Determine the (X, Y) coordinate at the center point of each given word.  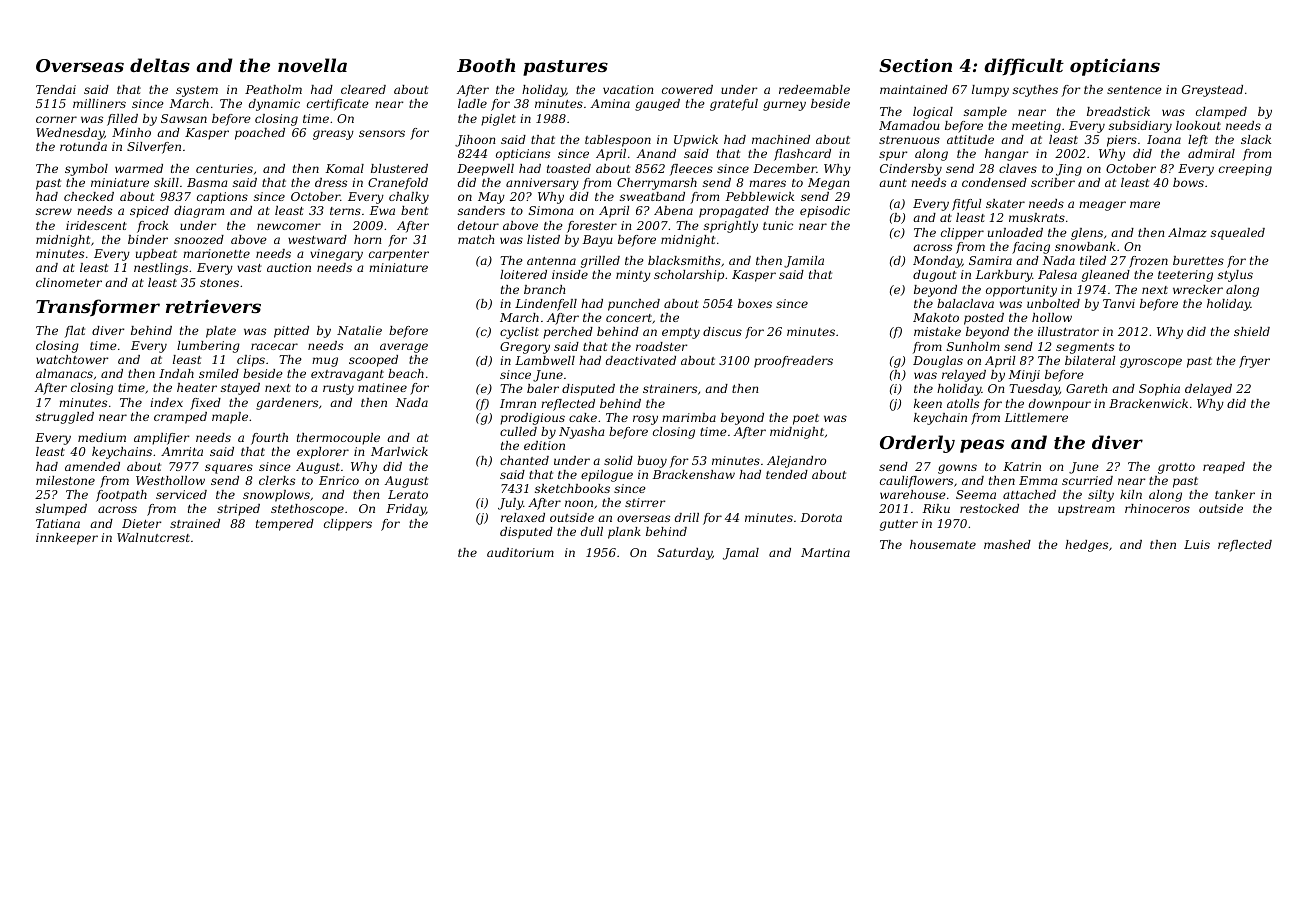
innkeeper (67, 539)
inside (570, 274)
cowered (687, 89)
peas (982, 446)
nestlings (161, 269)
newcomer (289, 226)
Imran (518, 403)
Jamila (804, 262)
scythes (1035, 91)
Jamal (741, 554)
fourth (269, 439)
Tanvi (1119, 303)
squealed (1238, 234)
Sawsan (184, 118)
